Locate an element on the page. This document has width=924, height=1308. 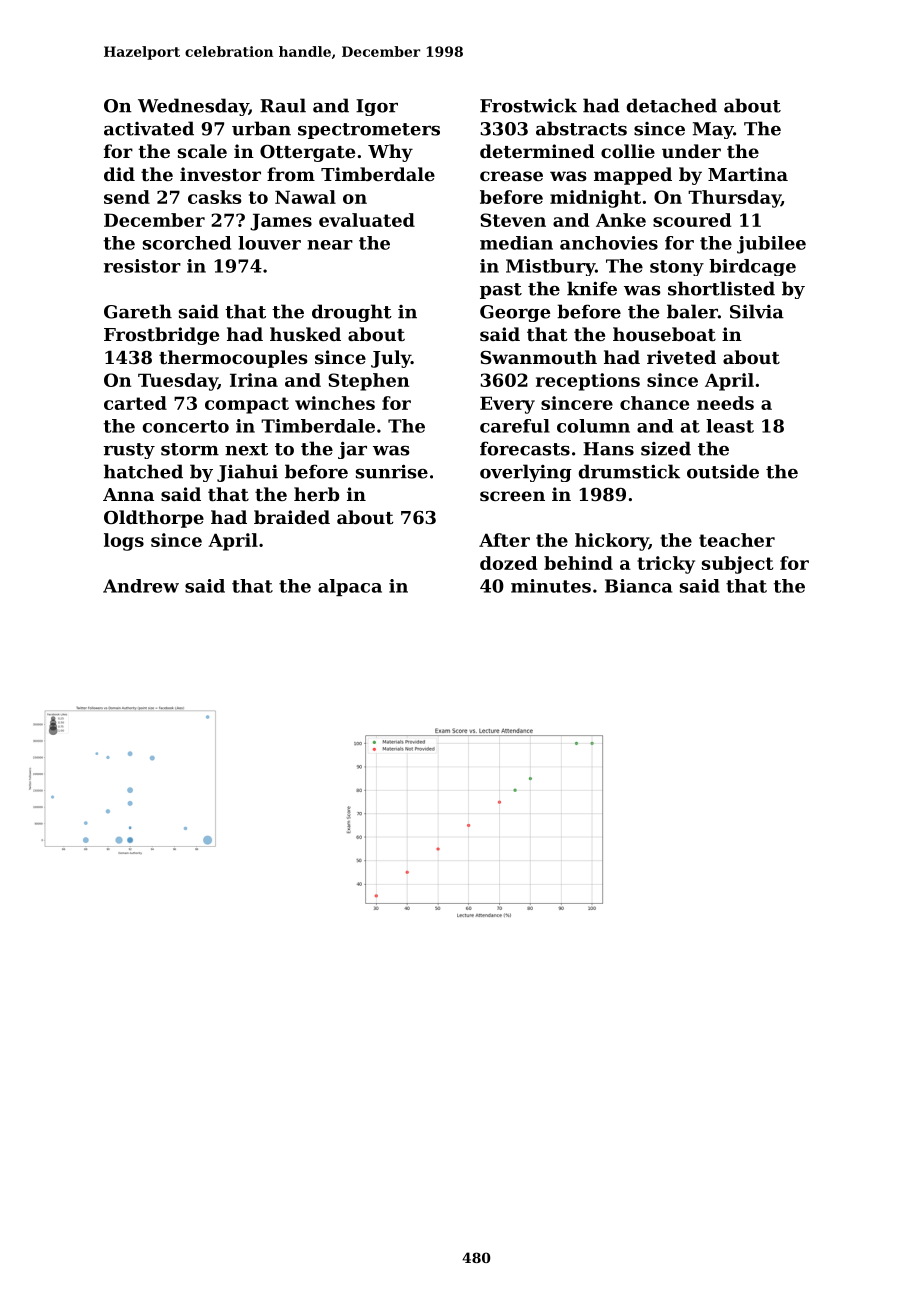
jar is located at coordinates (352, 450).
